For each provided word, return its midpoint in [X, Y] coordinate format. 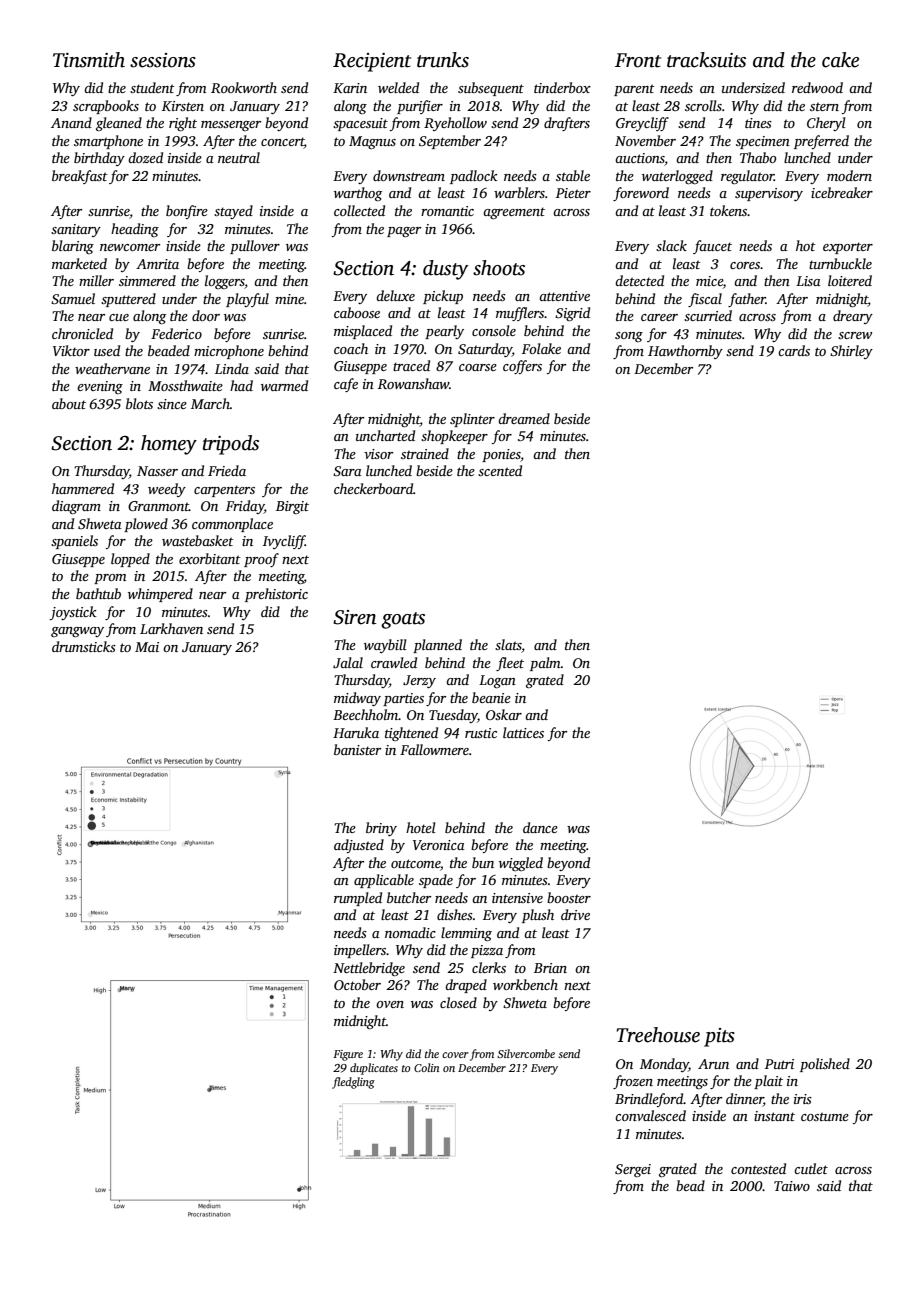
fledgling [353, 1083]
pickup [443, 297]
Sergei [633, 1170]
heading [135, 230]
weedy [167, 490]
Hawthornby [685, 352]
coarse [478, 367]
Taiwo [792, 1186]
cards [794, 350]
